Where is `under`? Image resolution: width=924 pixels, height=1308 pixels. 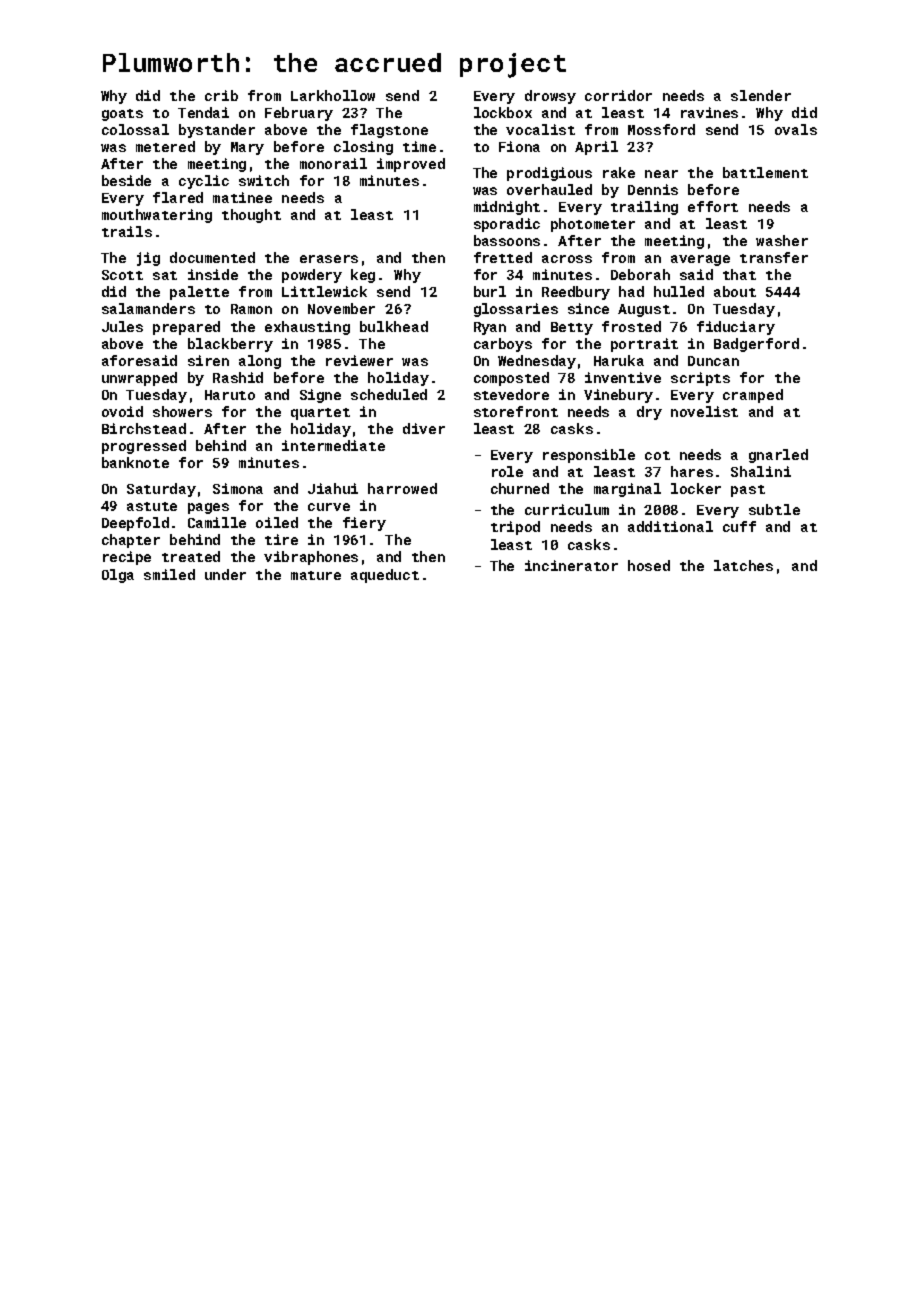
under is located at coordinates (225, 574).
